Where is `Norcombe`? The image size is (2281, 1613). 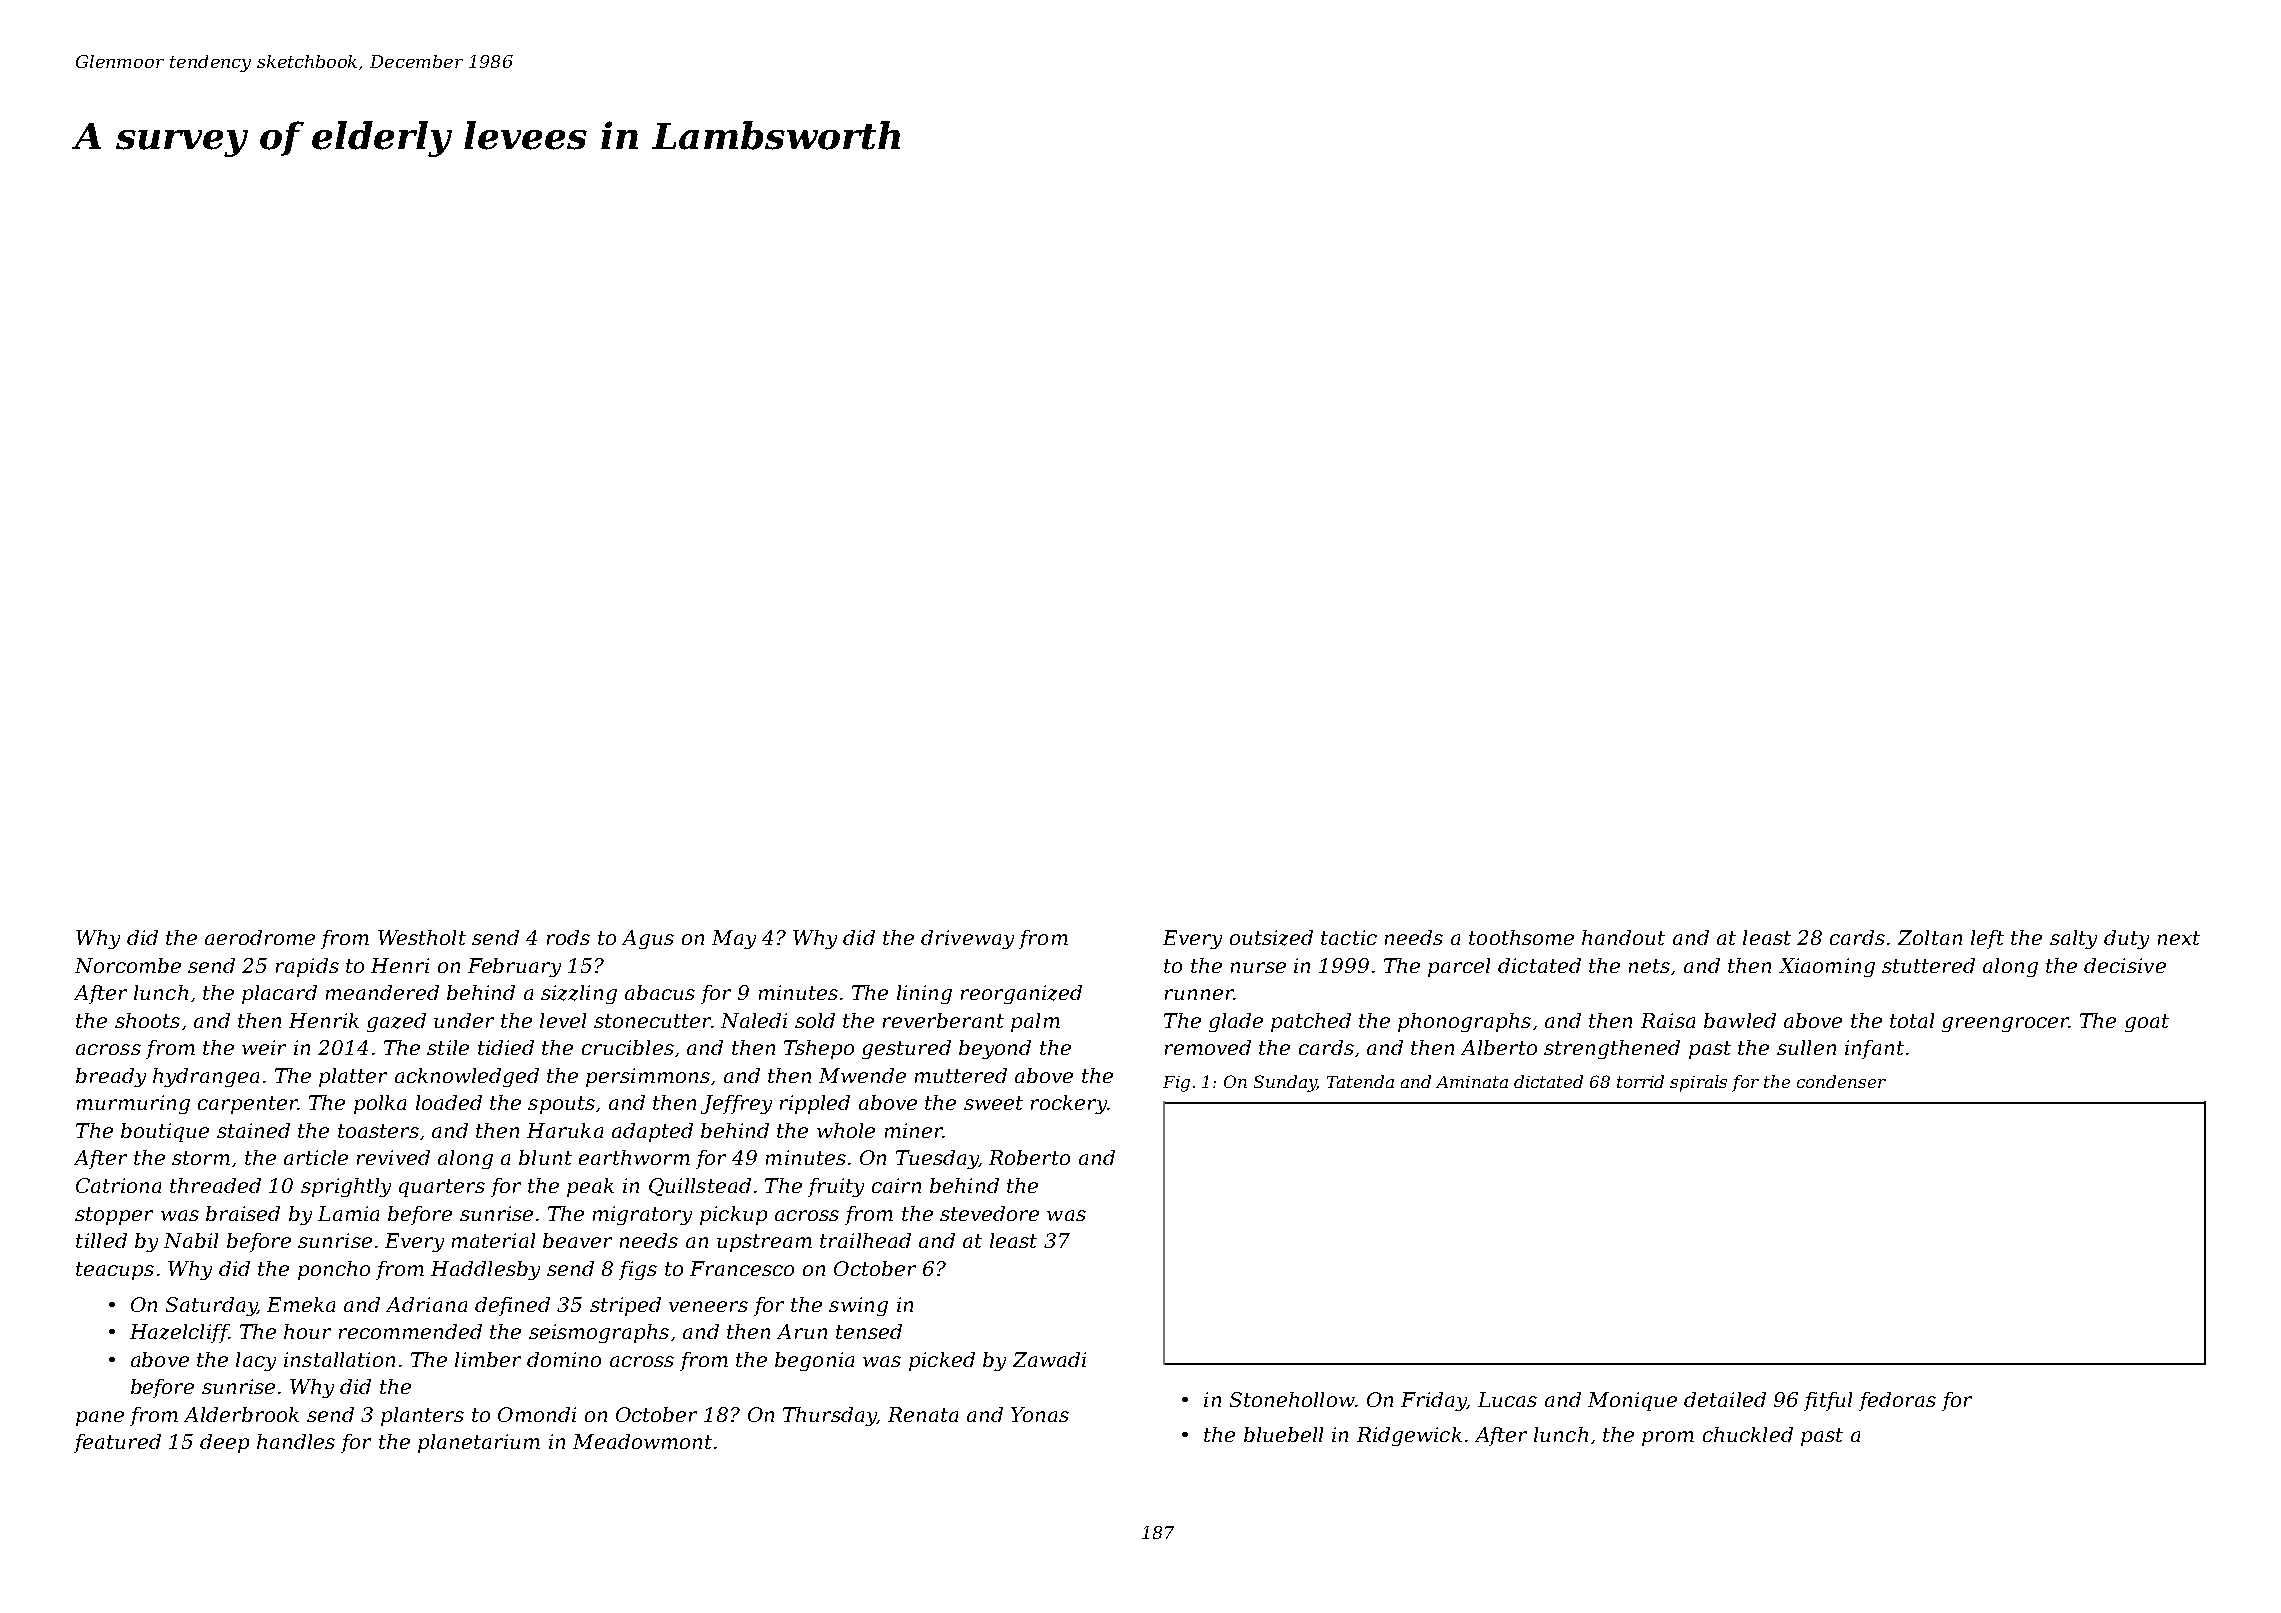 Norcombe is located at coordinates (128, 965).
